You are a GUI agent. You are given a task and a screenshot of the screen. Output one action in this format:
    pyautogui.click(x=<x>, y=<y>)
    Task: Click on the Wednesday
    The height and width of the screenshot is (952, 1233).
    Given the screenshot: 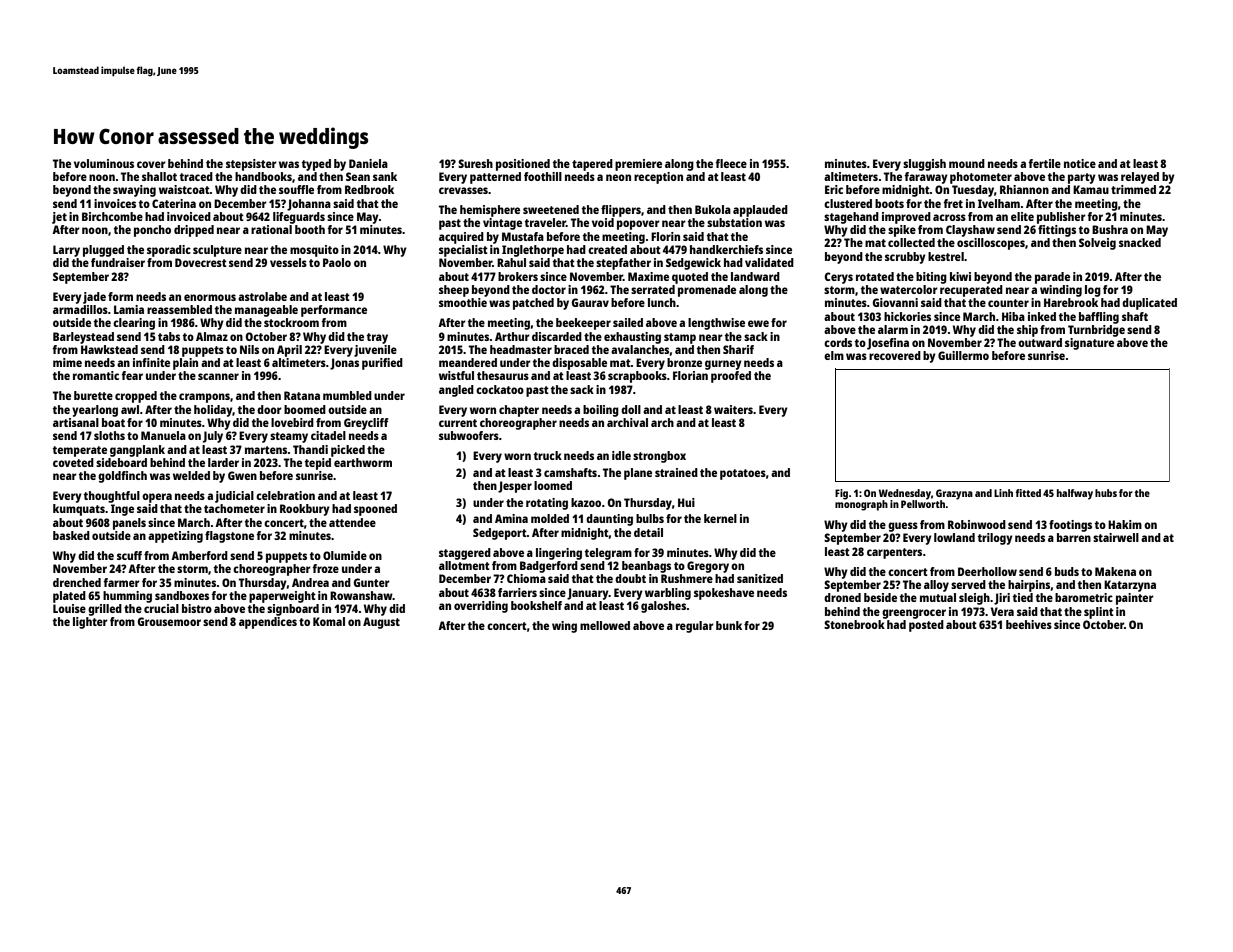 What is the action you would take?
    pyautogui.click(x=905, y=494)
